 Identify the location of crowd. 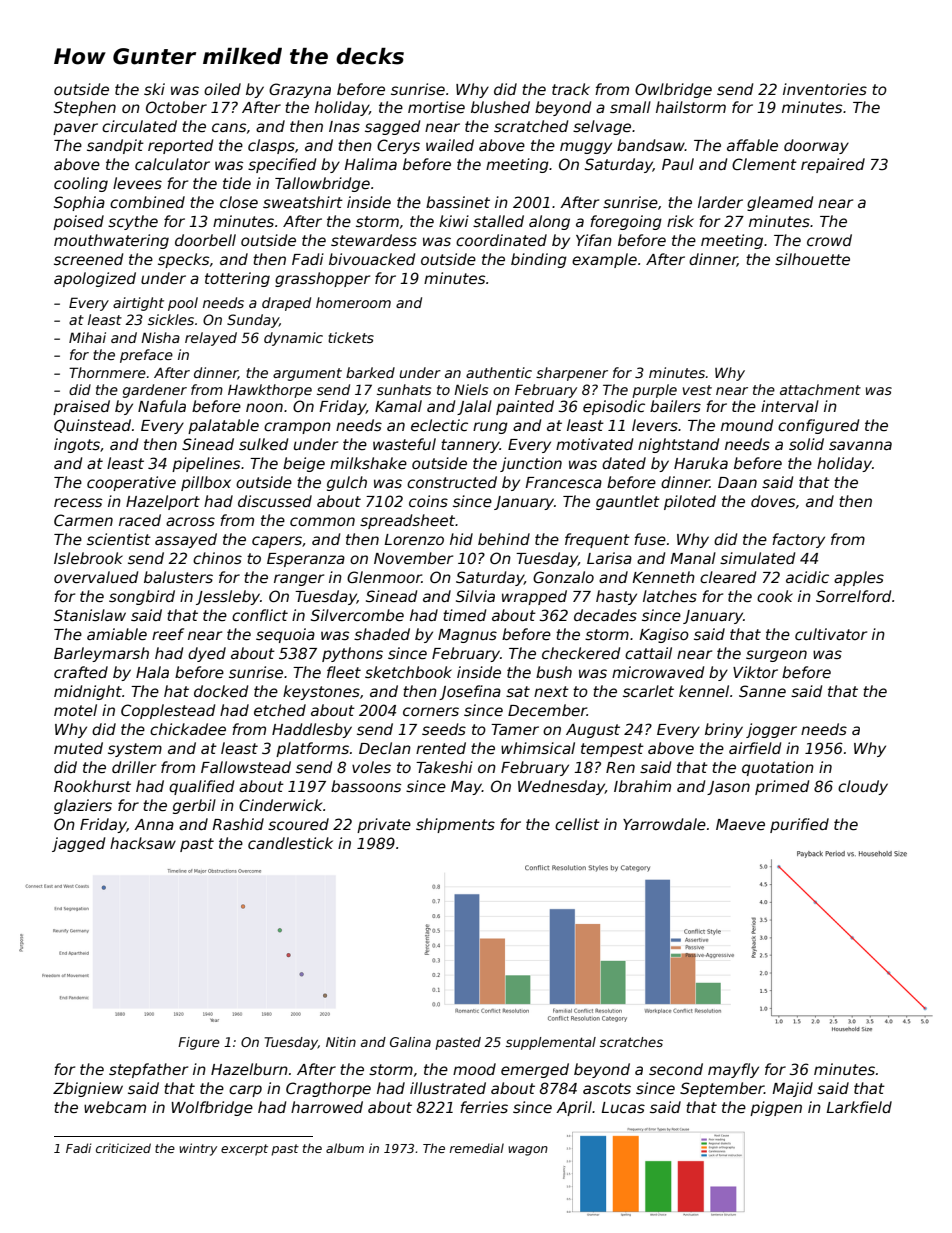
(829, 240).
